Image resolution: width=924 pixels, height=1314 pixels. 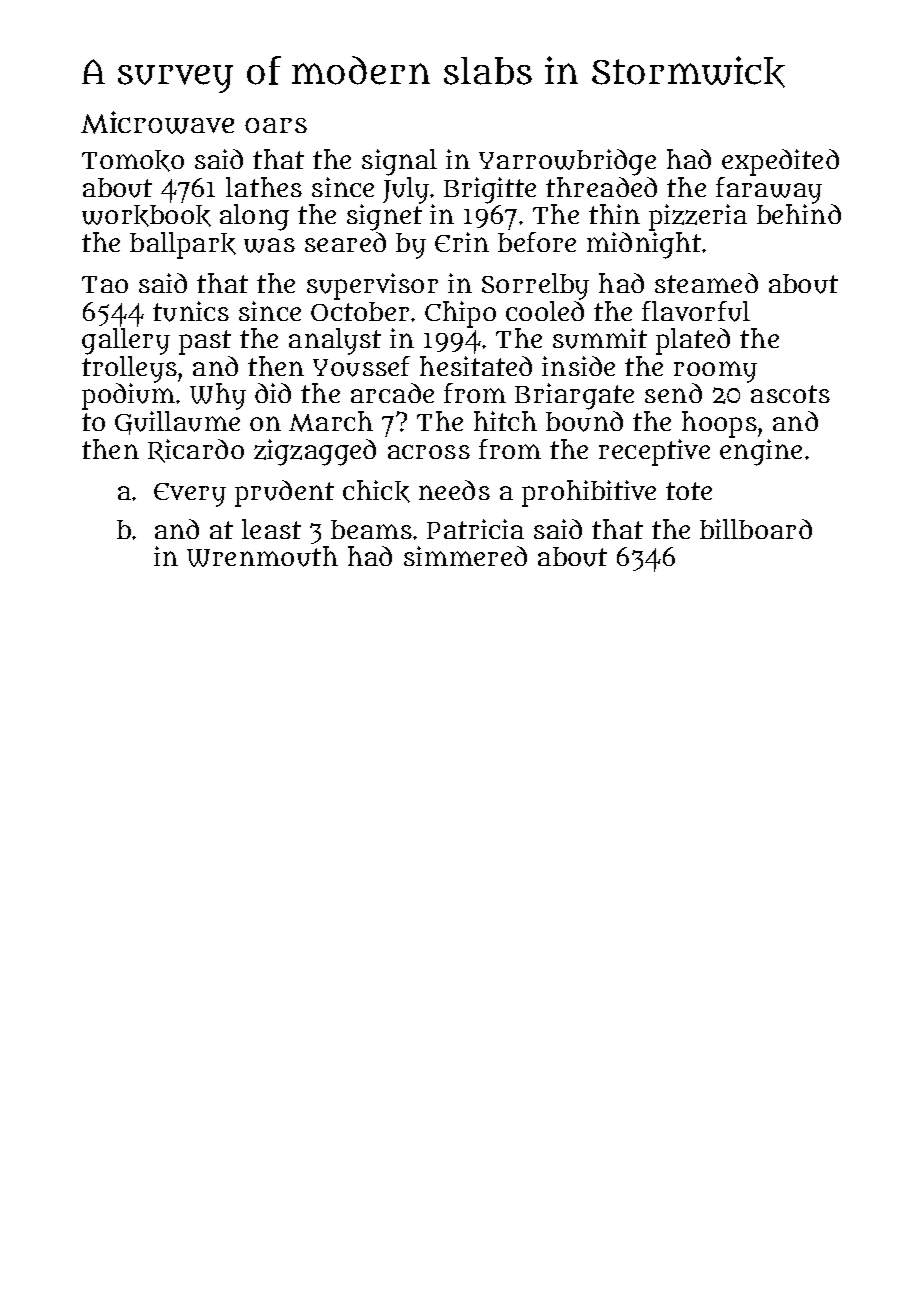 What do you see at coordinates (780, 162) in the page?
I see `expedited` at bounding box center [780, 162].
